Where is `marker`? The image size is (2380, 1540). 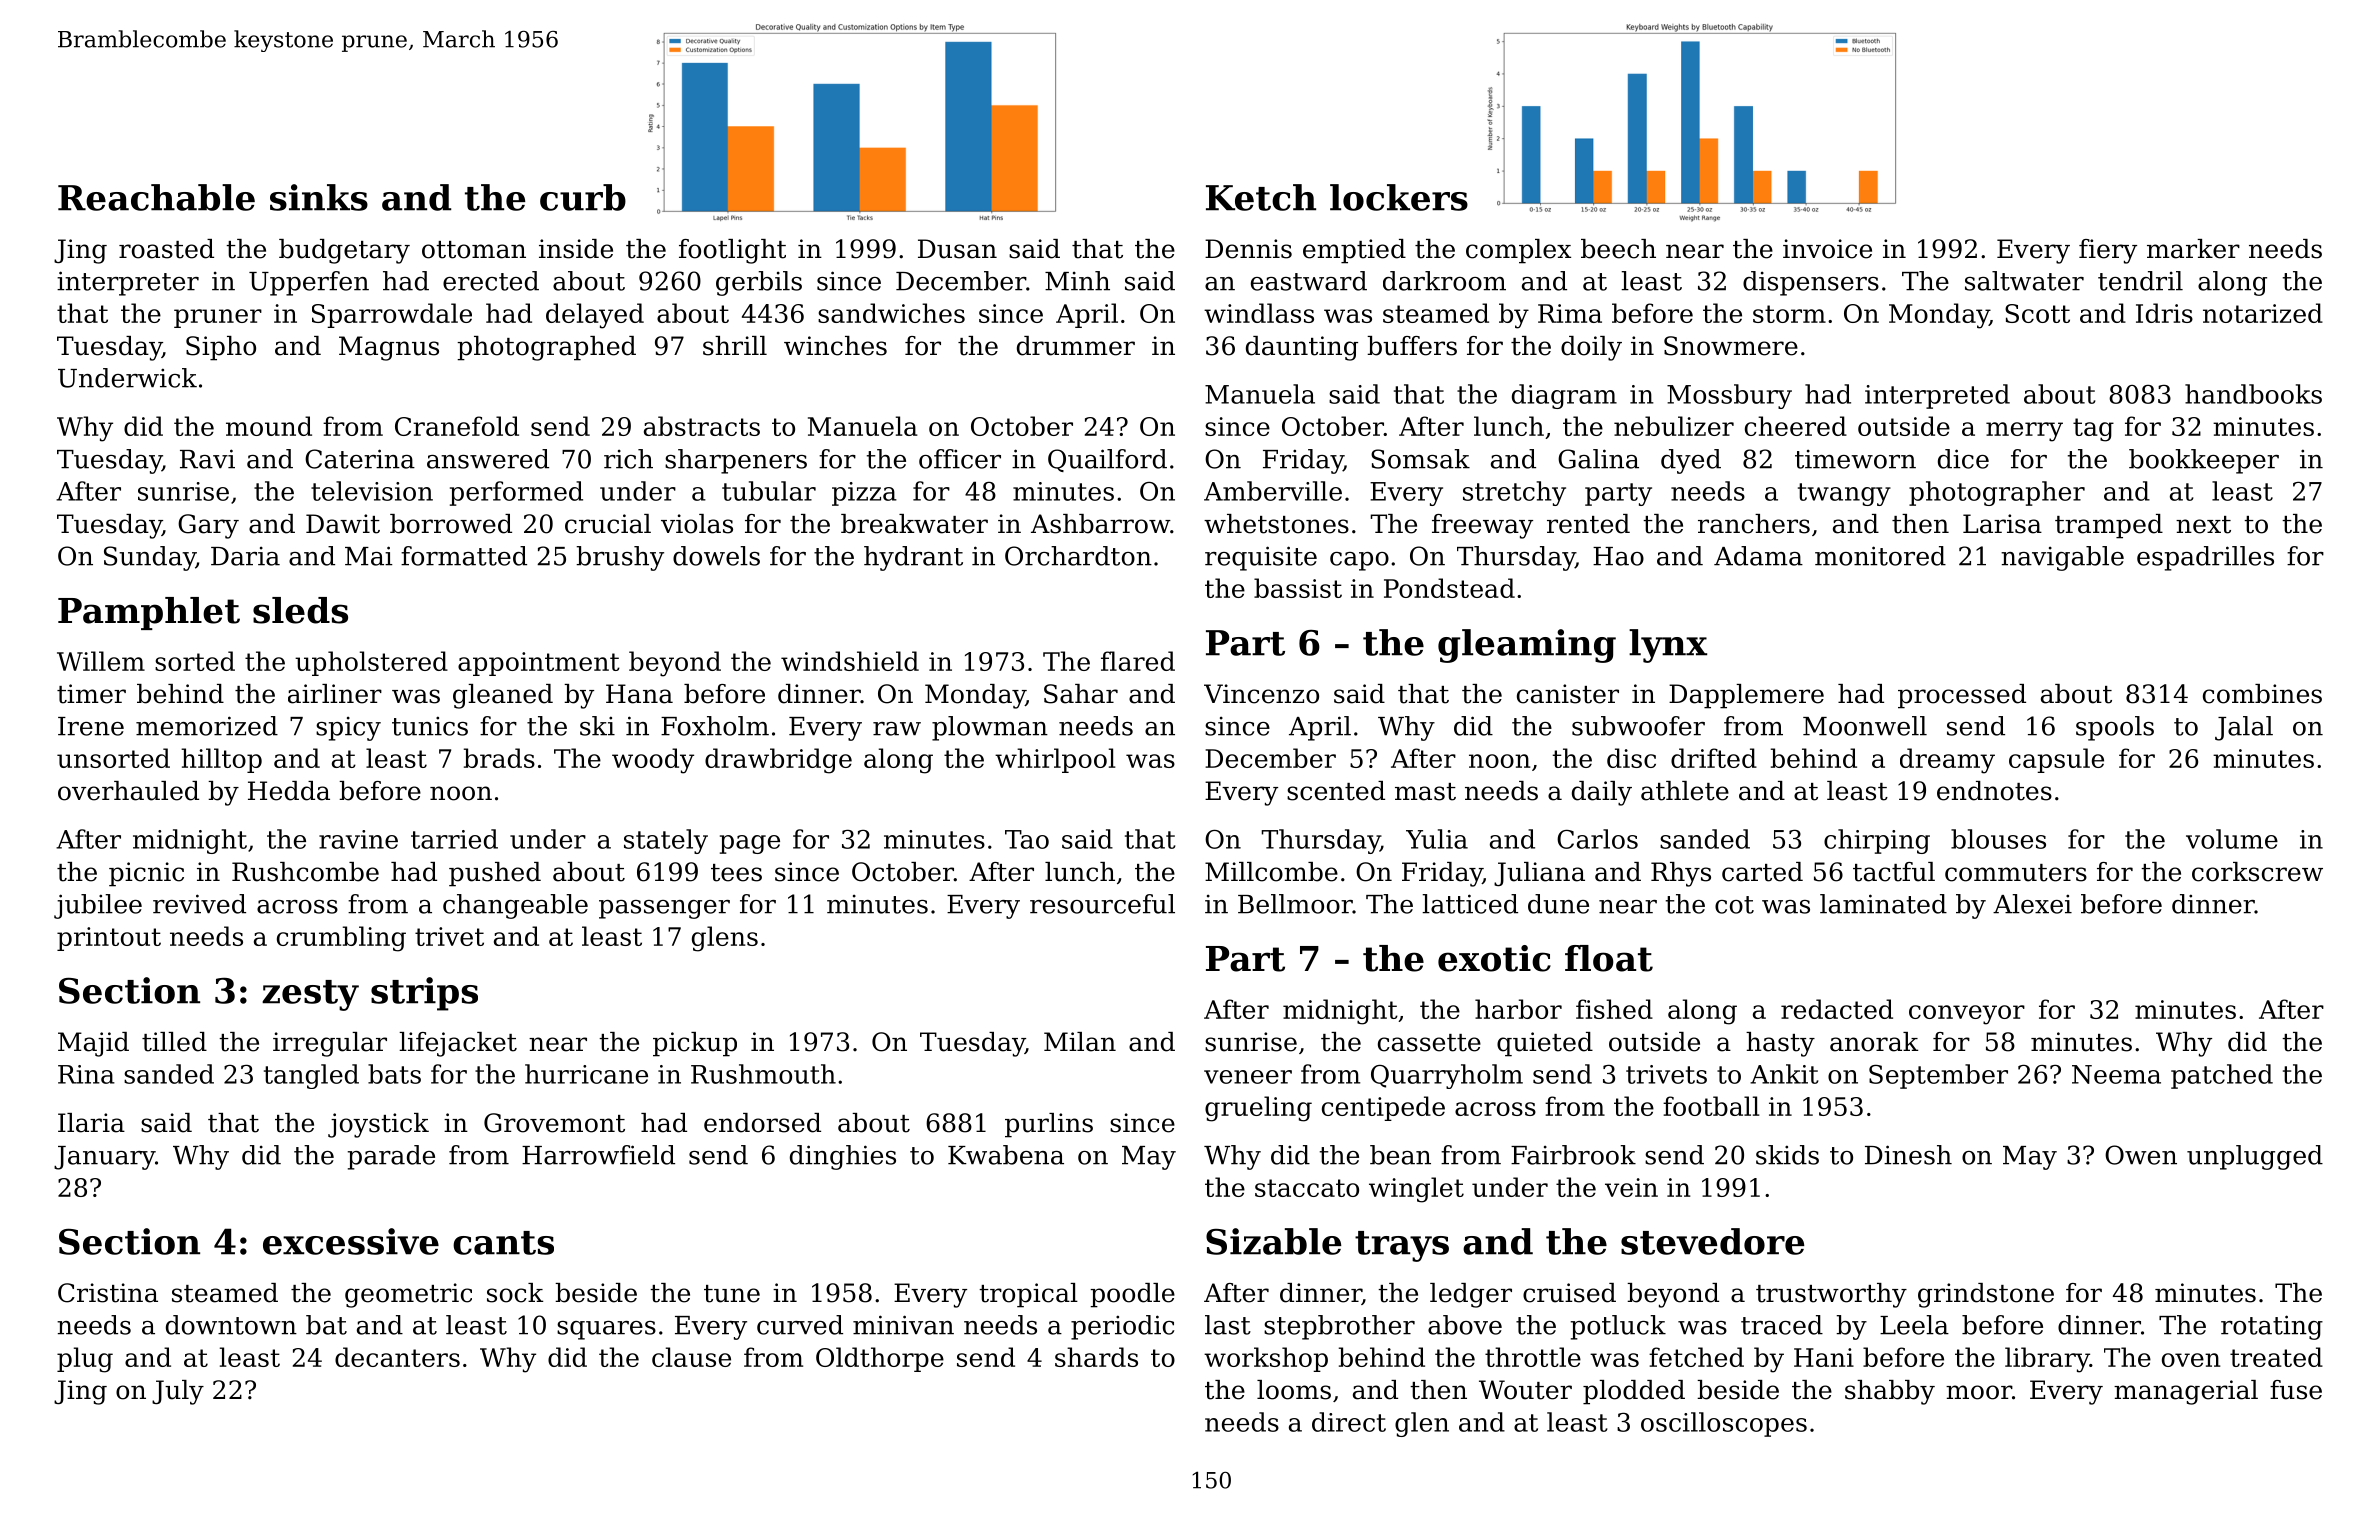 marker is located at coordinates (2193, 249).
